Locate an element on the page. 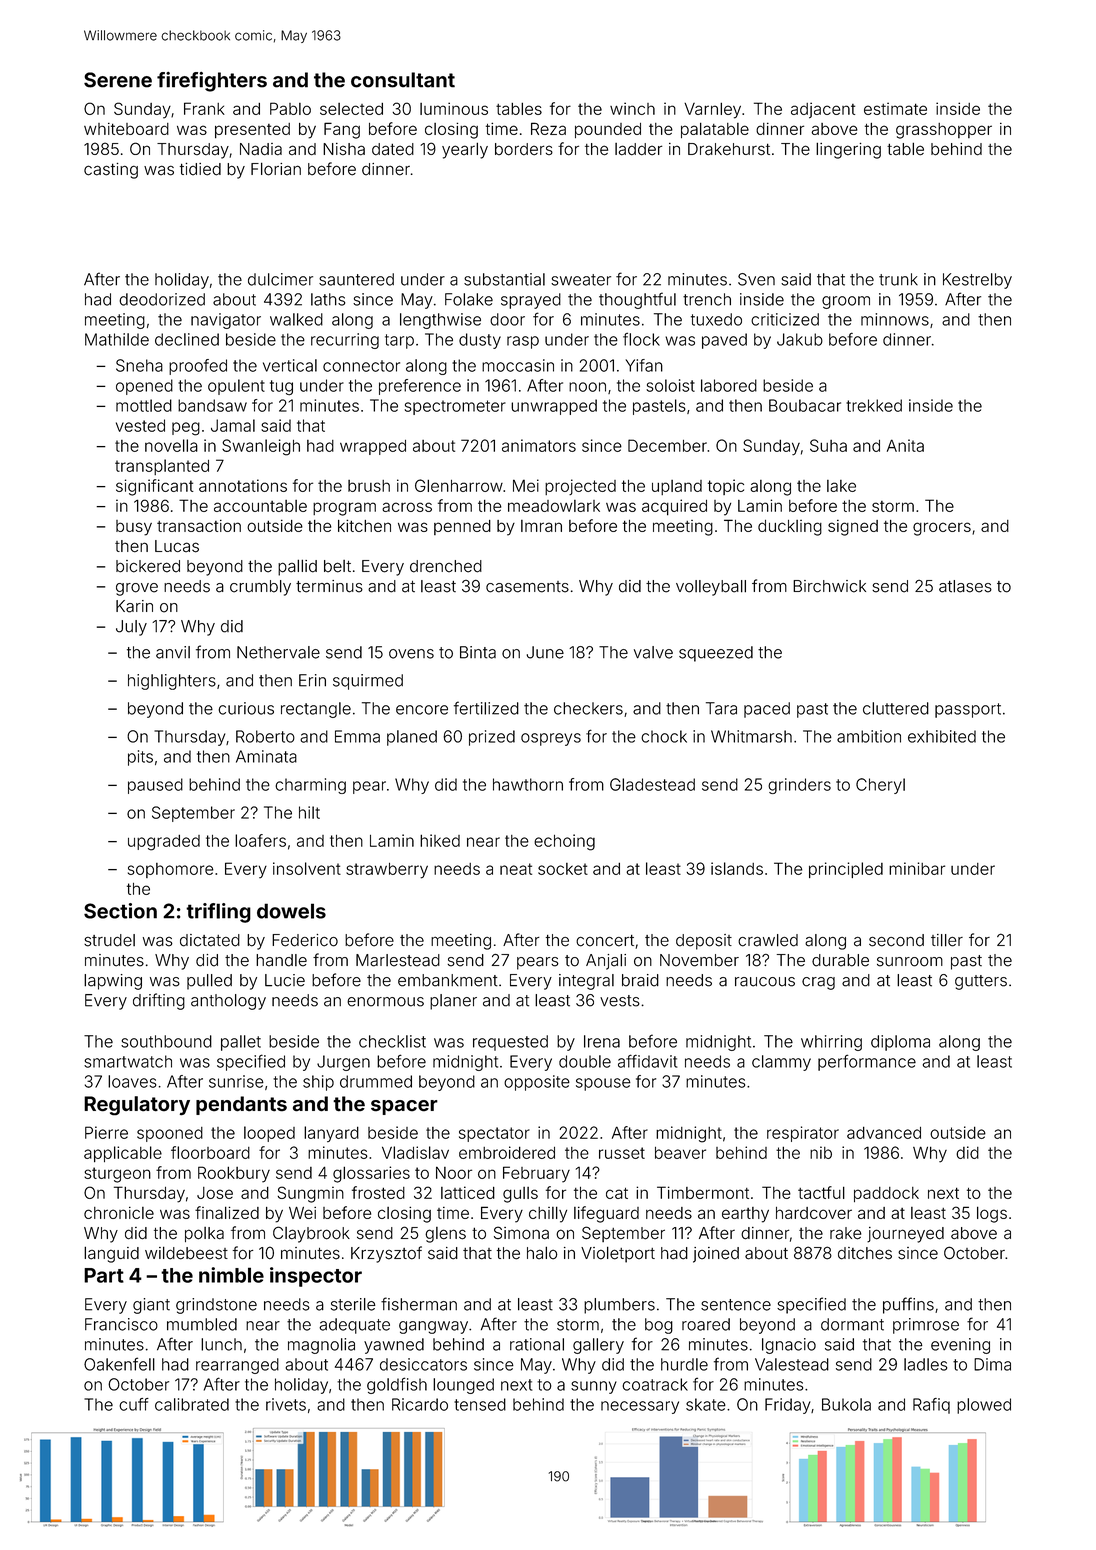  Nisha is located at coordinates (344, 149).
